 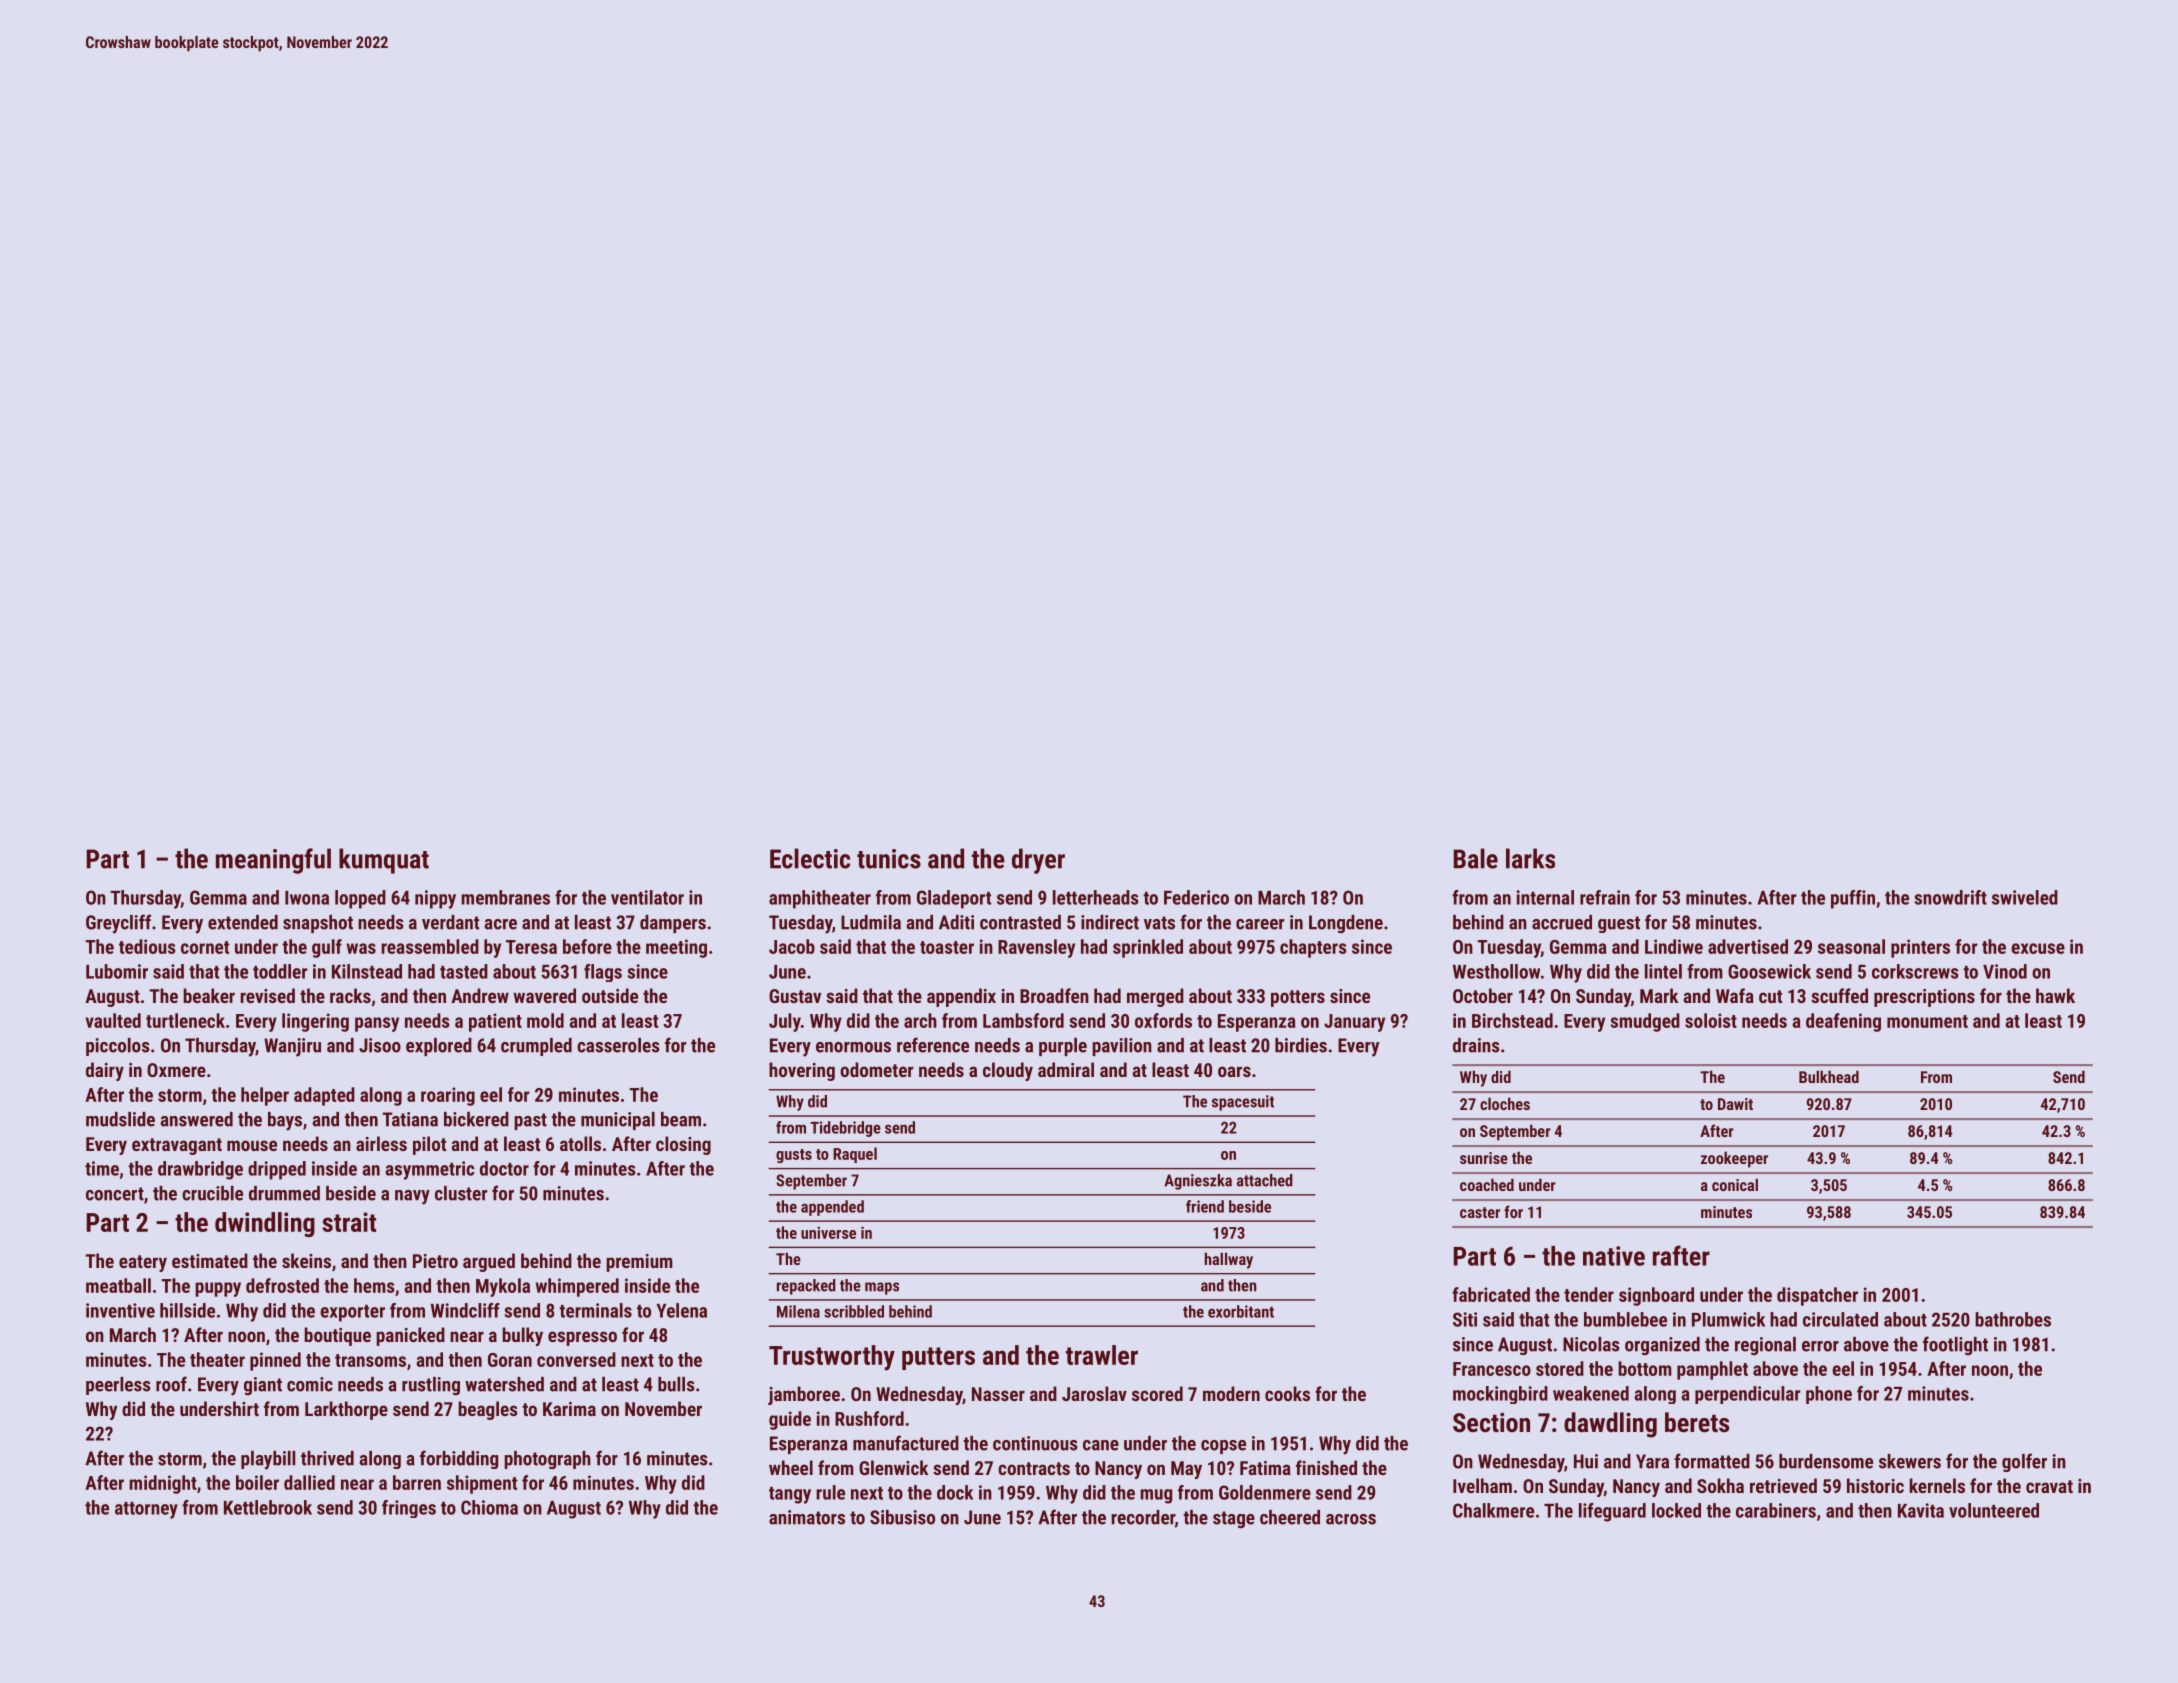 What do you see at coordinates (1734, 1159) in the image?
I see `zookeeper` at bounding box center [1734, 1159].
